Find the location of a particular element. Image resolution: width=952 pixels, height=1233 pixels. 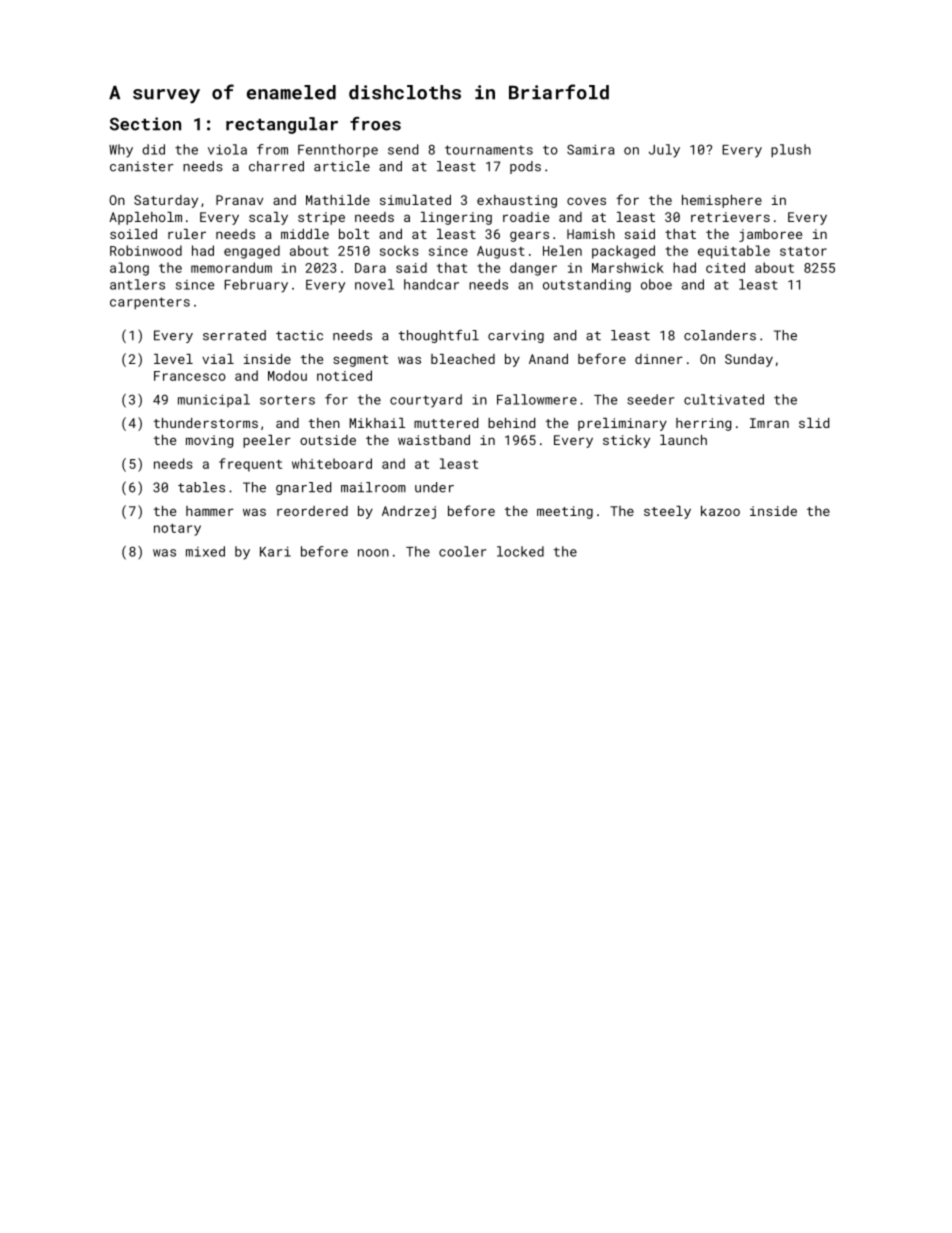

Samira is located at coordinates (590, 149).
